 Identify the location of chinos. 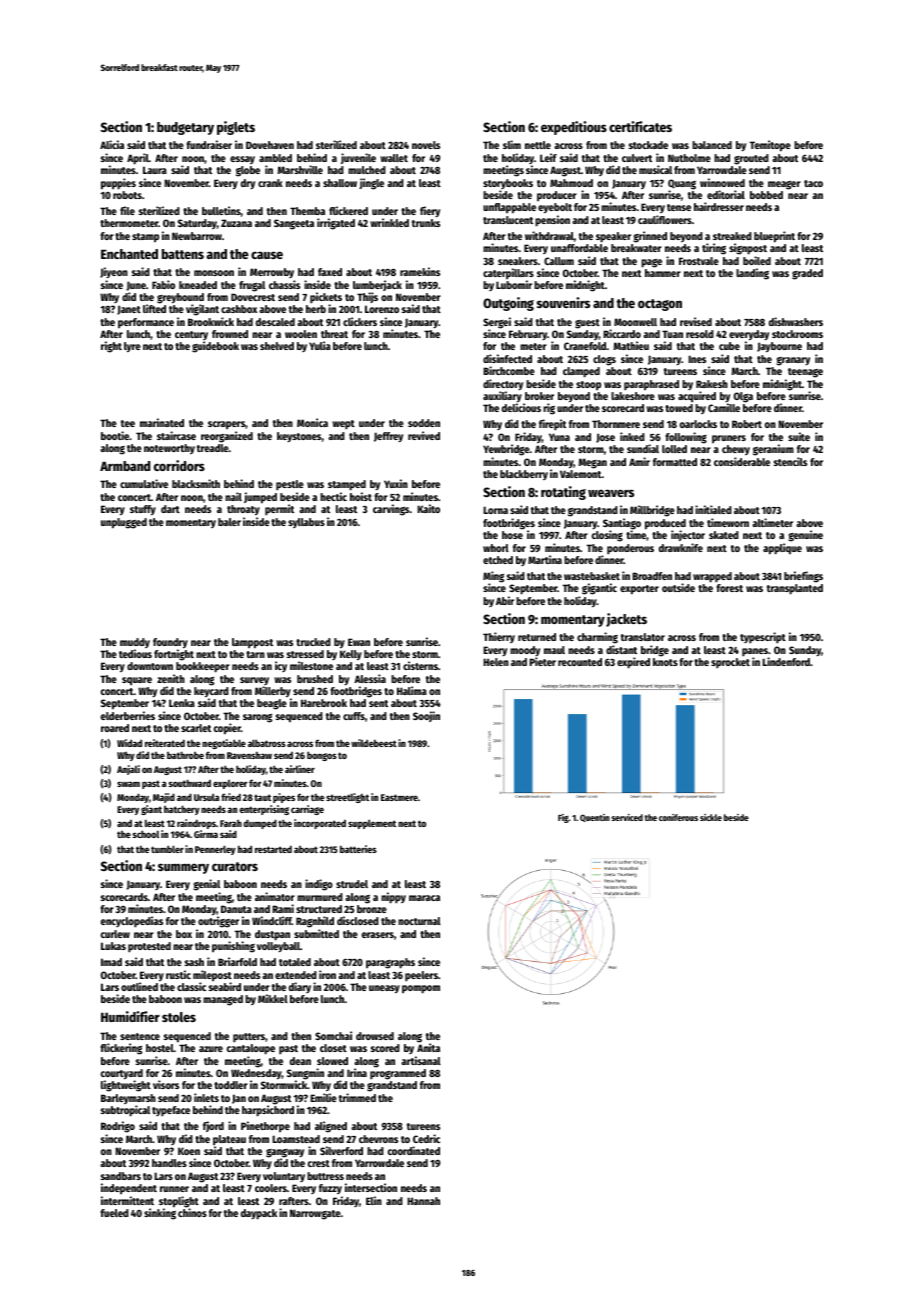
(192, 1212).
